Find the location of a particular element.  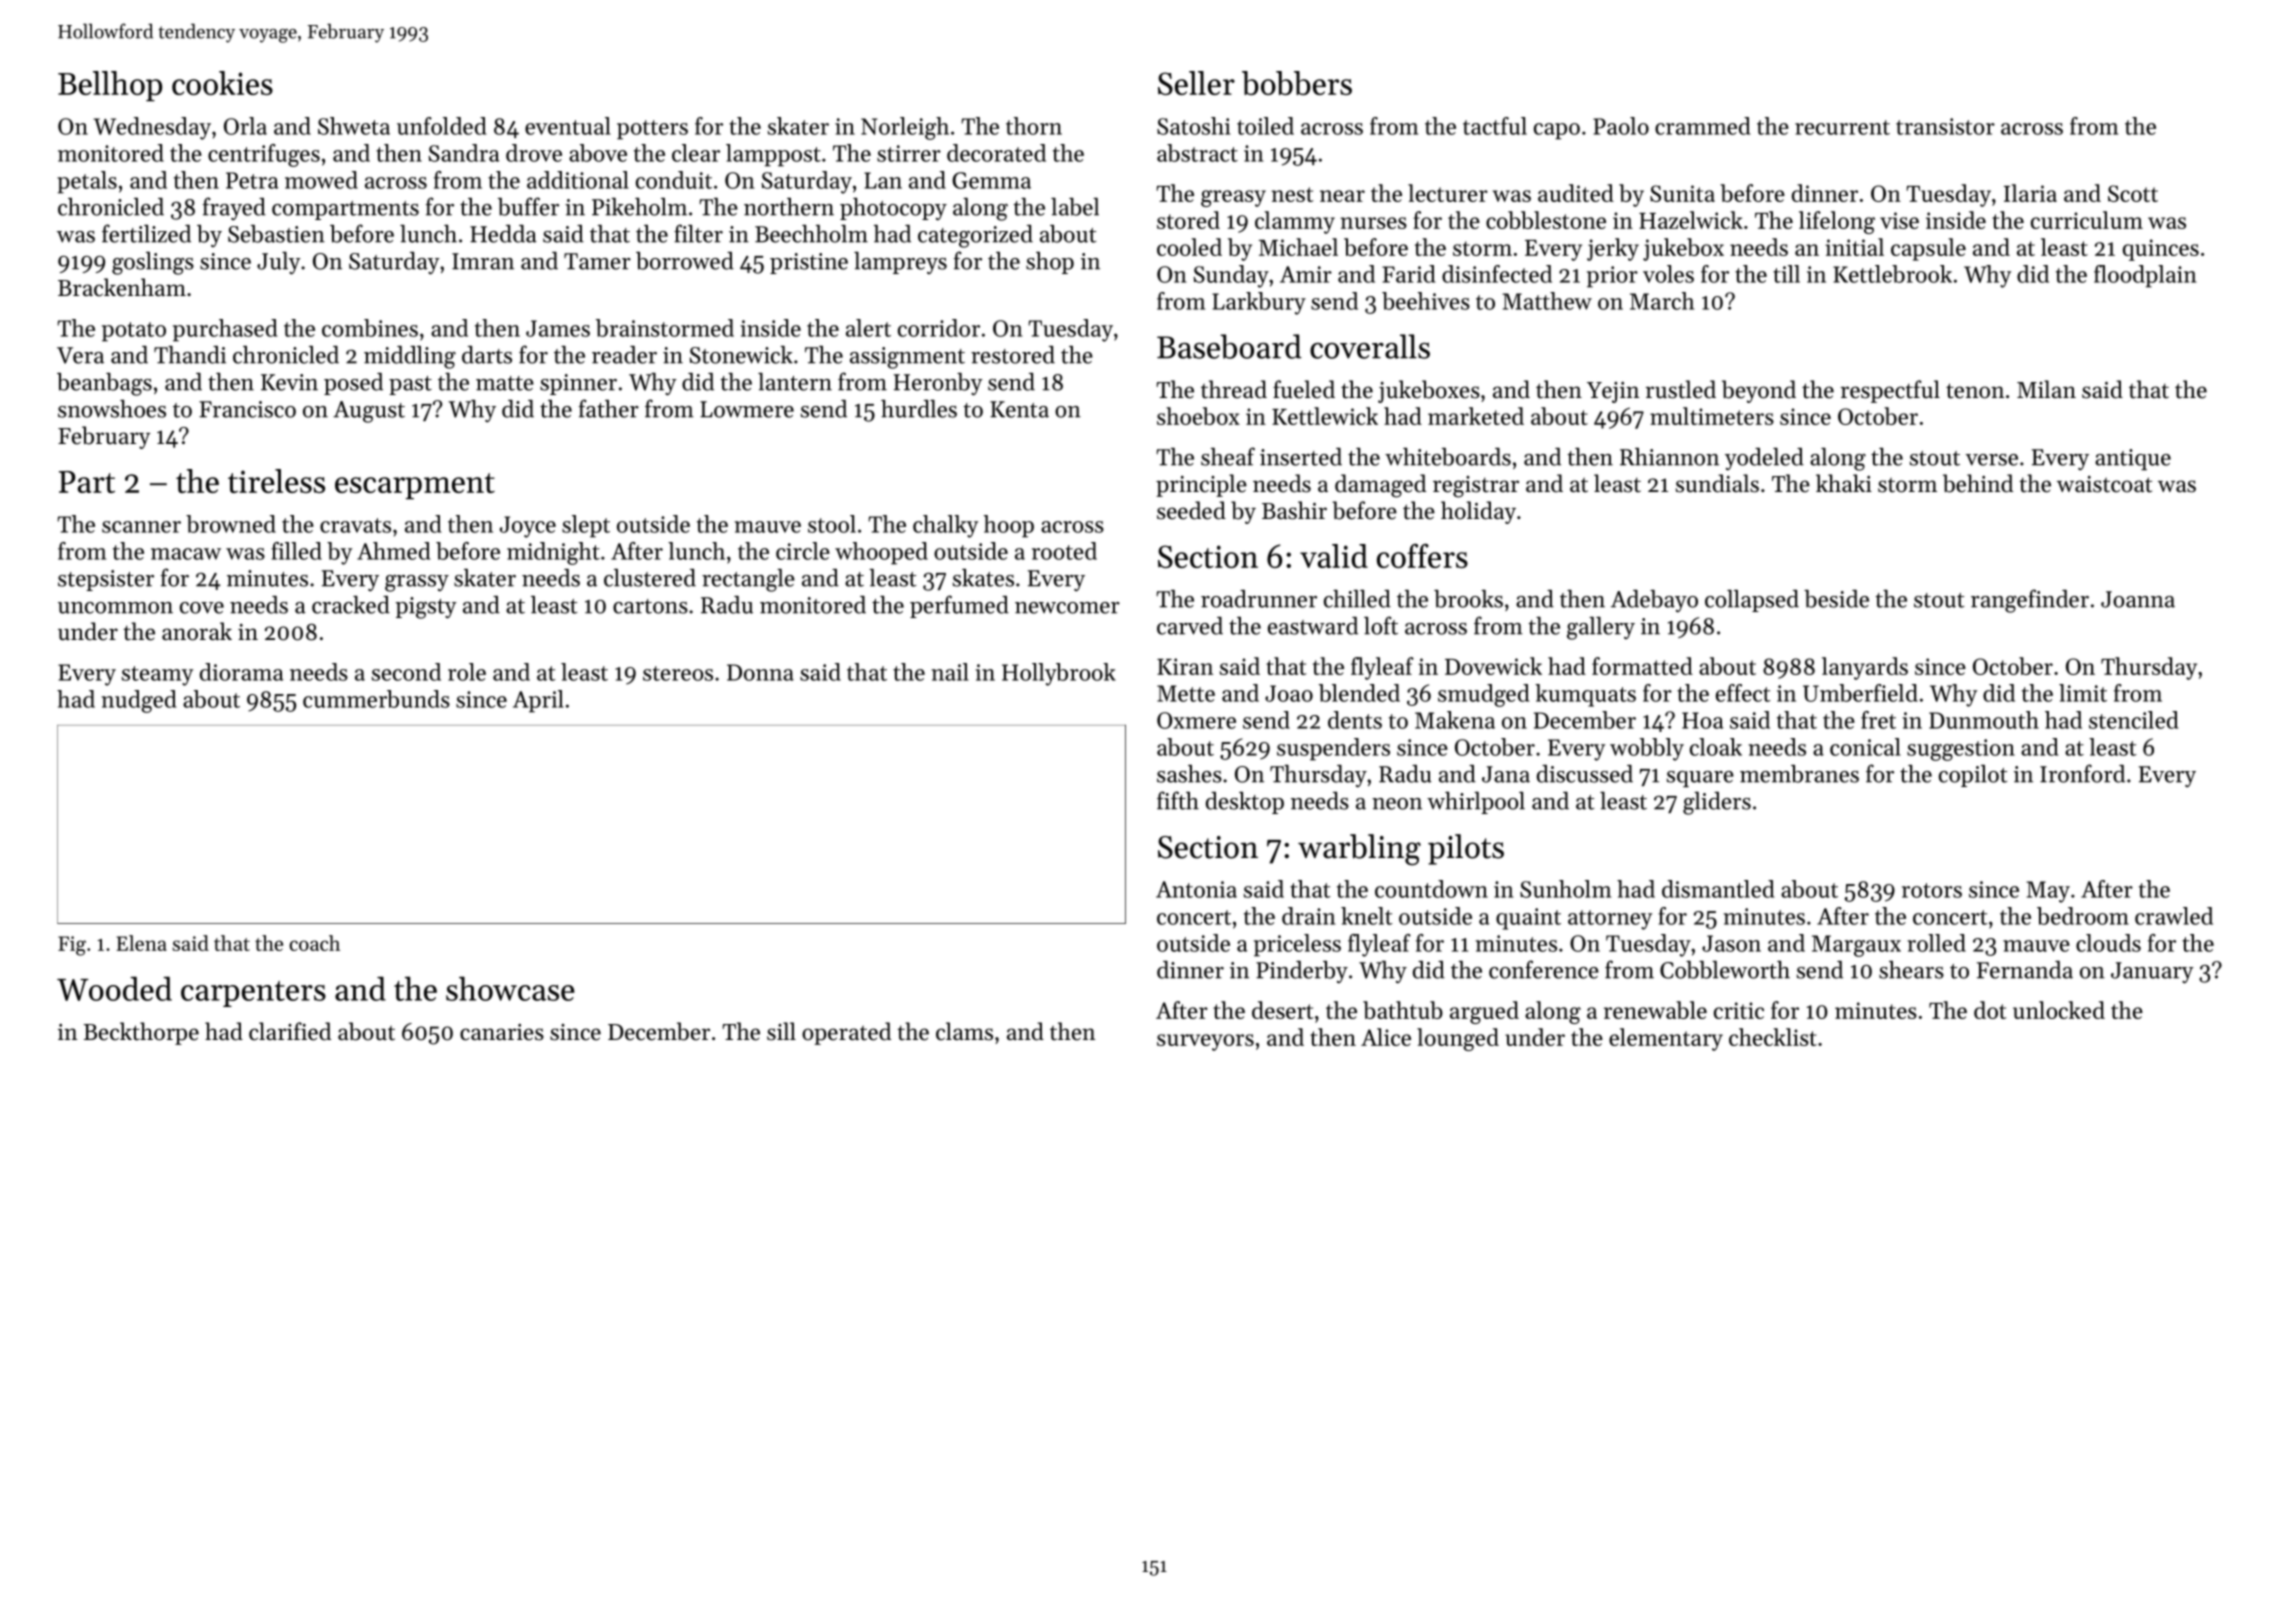

kumquats is located at coordinates (1585, 695).
